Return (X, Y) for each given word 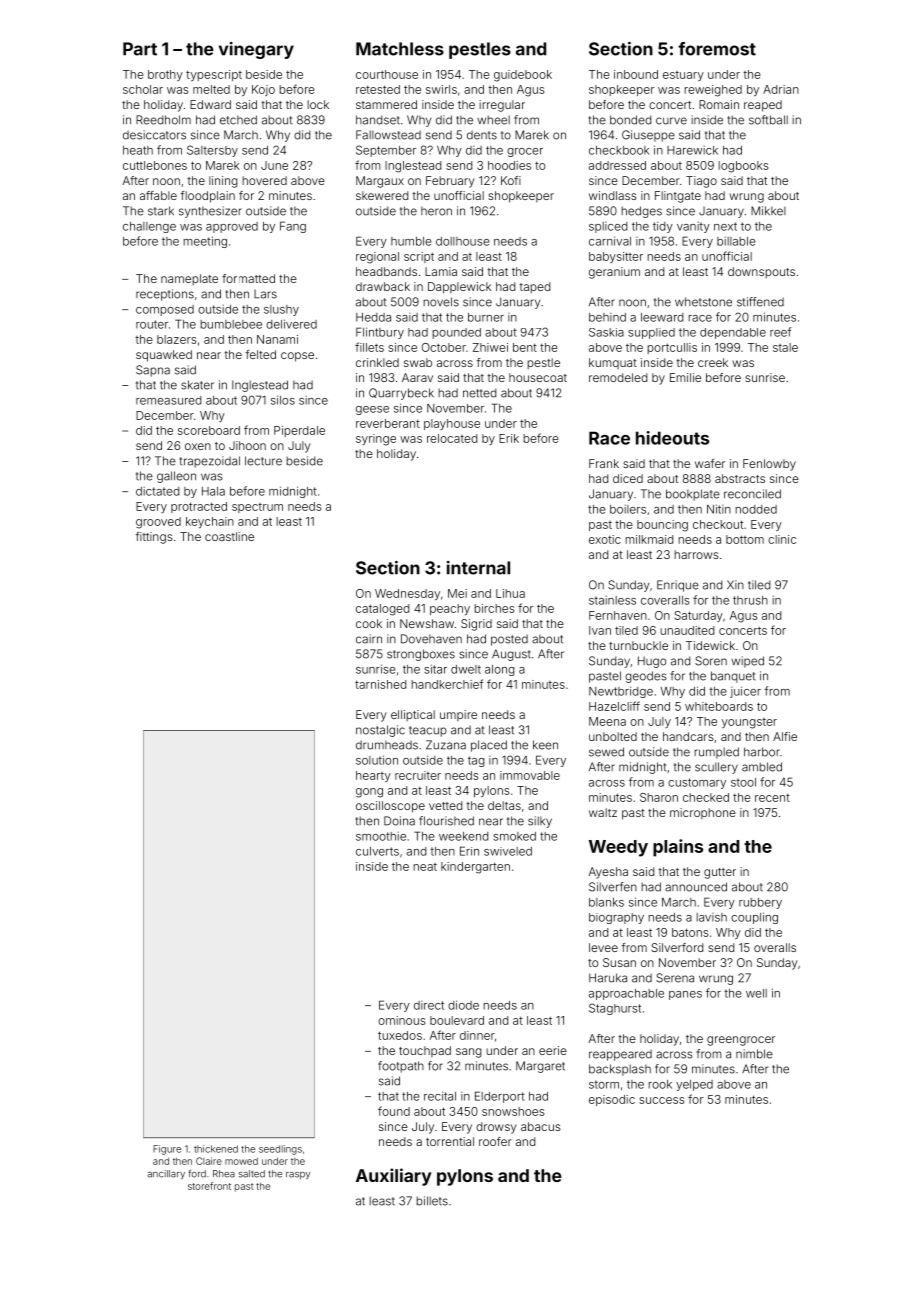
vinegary (256, 50)
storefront (209, 1186)
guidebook (523, 76)
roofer (495, 1141)
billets (432, 1201)
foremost (717, 49)
